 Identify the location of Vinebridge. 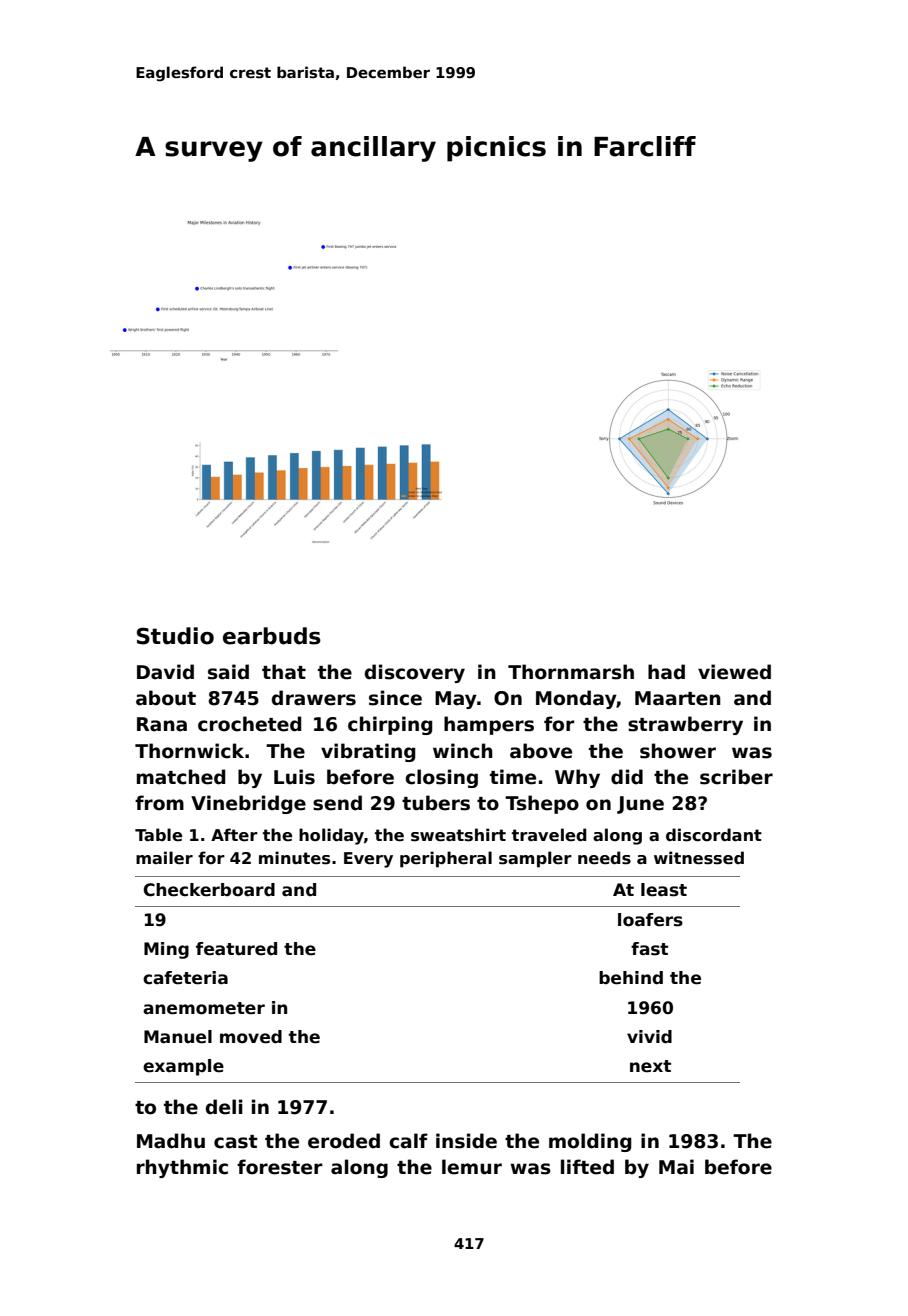
(248, 804).
